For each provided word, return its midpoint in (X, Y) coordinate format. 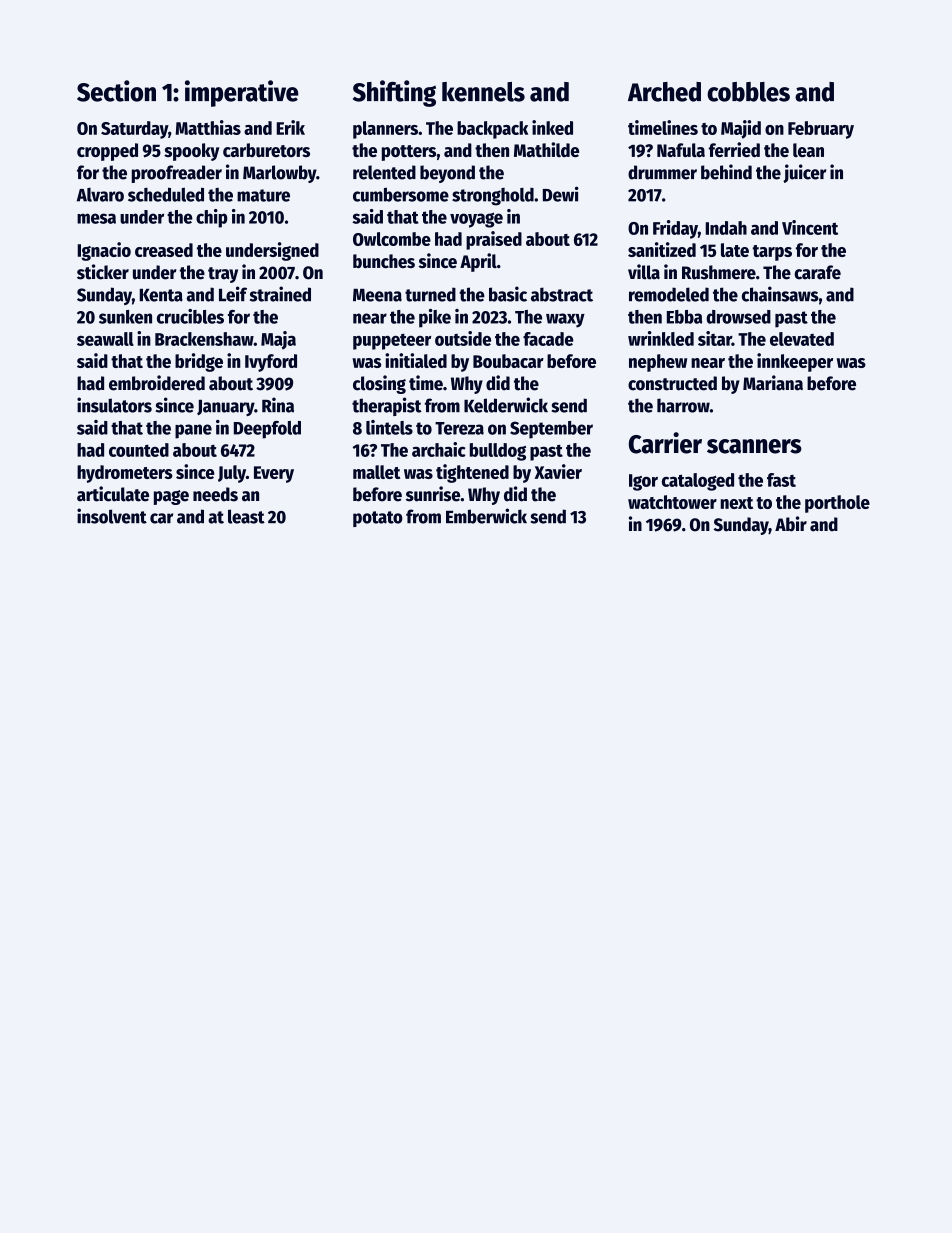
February (821, 130)
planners (385, 130)
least (246, 516)
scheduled (166, 194)
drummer (662, 172)
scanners (754, 446)
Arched (664, 92)
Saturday (134, 130)
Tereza (459, 428)
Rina (278, 405)
